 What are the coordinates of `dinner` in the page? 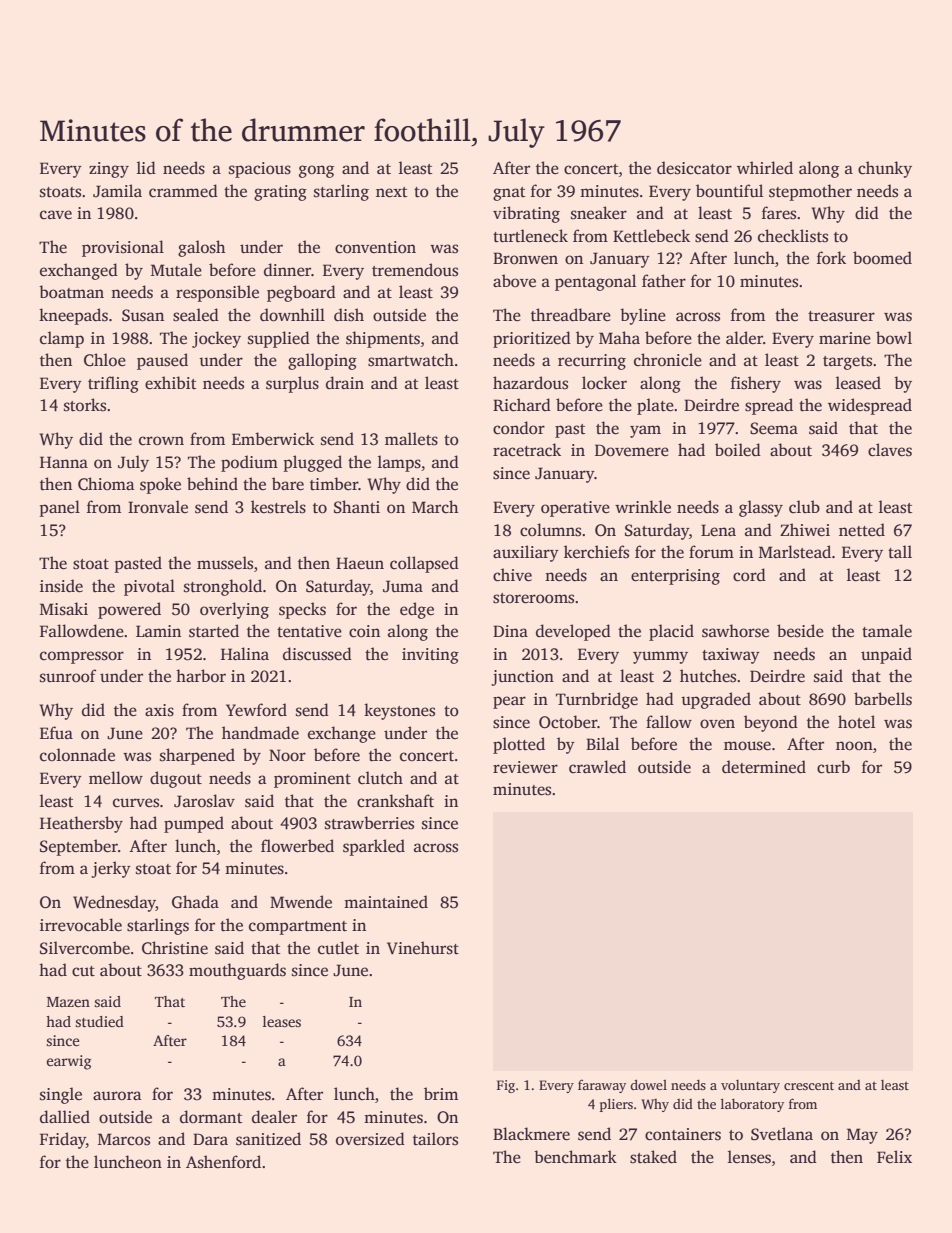 It's located at (287, 269).
